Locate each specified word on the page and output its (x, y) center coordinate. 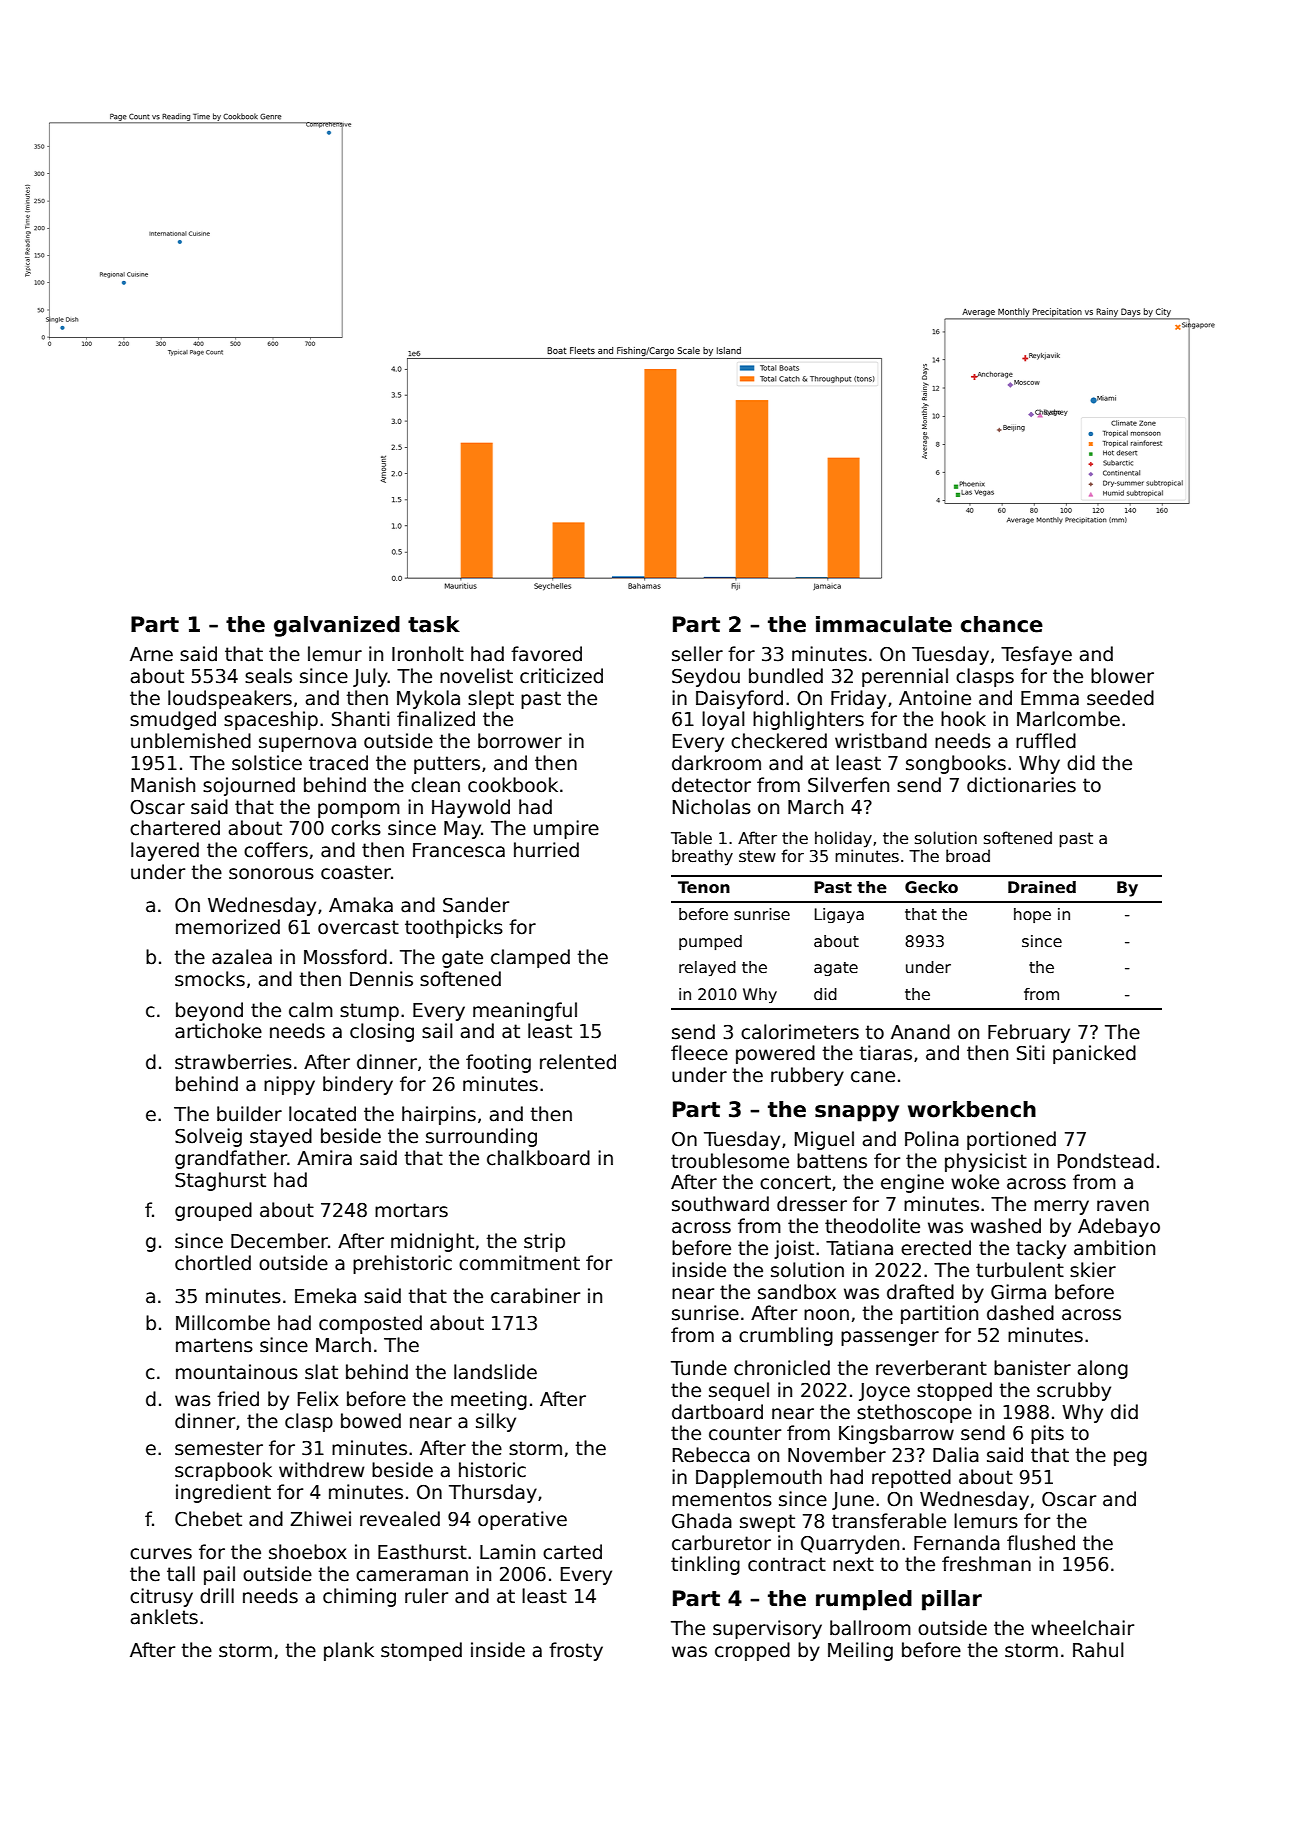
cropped (752, 1651)
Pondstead (1106, 1161)
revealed (400, 1519)
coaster (356, 872)
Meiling (860, 1651)
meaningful (525, 1011)
